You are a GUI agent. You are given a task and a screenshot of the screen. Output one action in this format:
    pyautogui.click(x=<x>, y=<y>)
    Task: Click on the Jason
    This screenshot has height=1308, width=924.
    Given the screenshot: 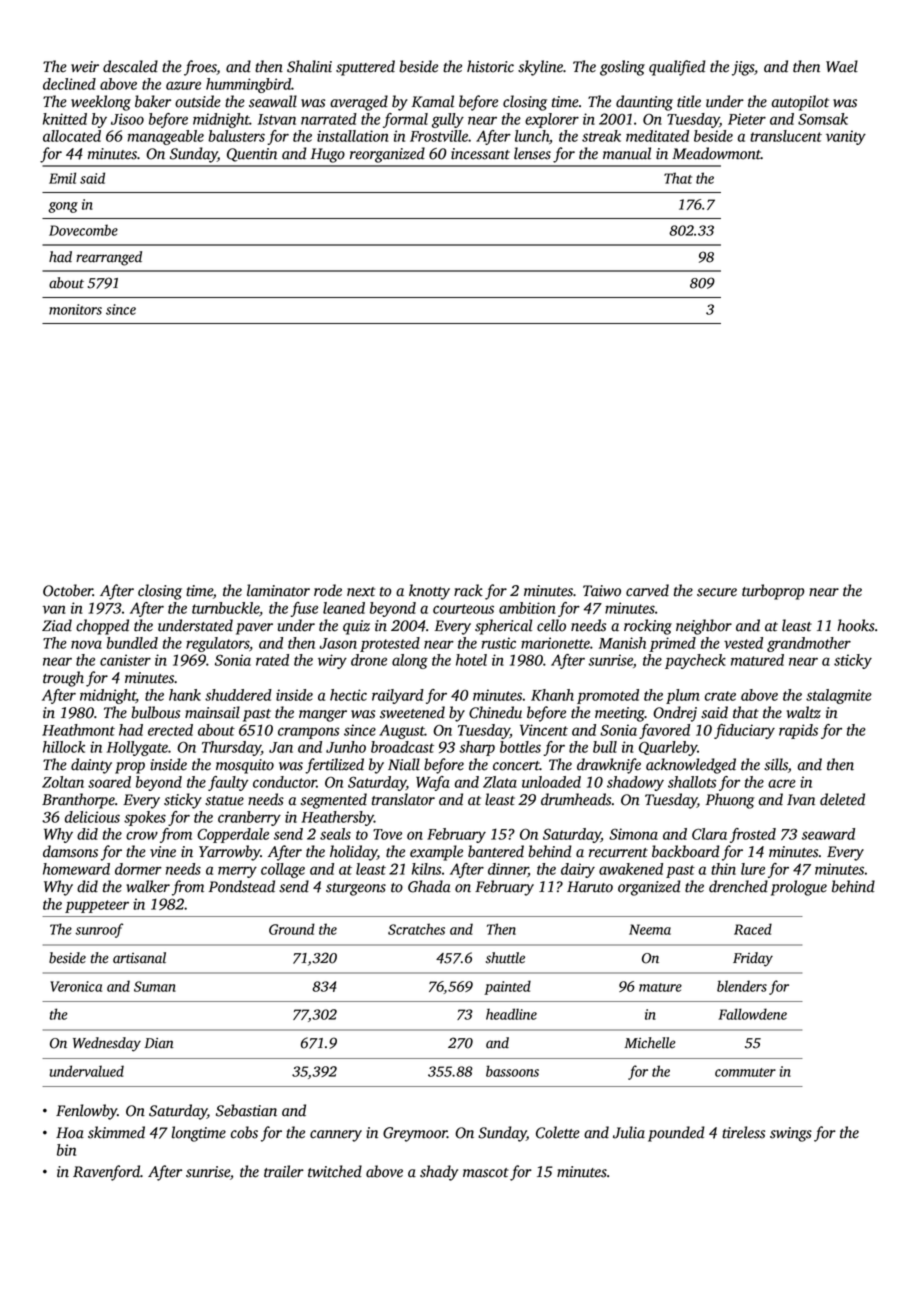 What is the action you would take?
    pyautogui.click(x=338, y=643)
